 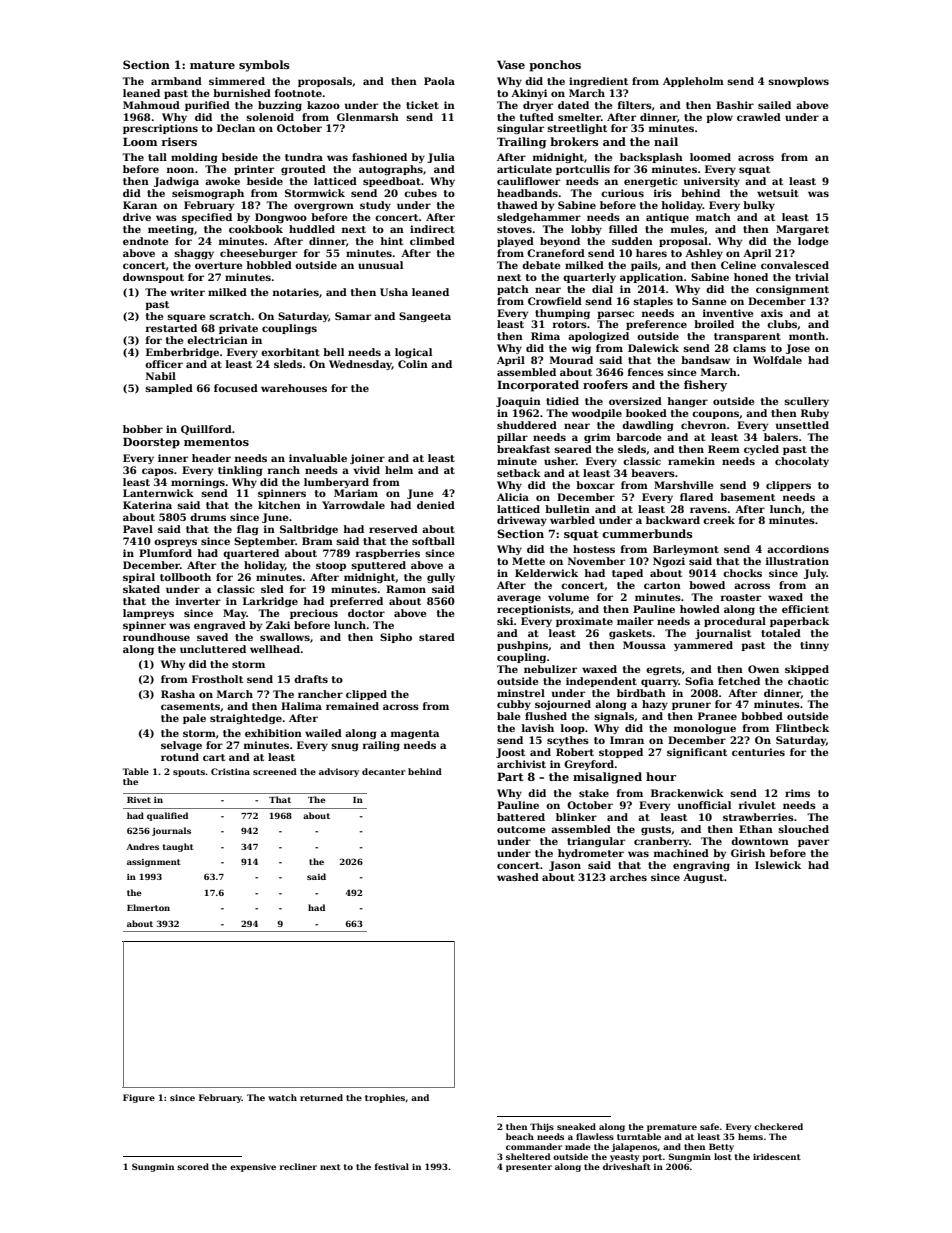 What do you see at coordinates (264, 66) in the screenshot?
I see `symbols` at bounding box center [264, 66].
